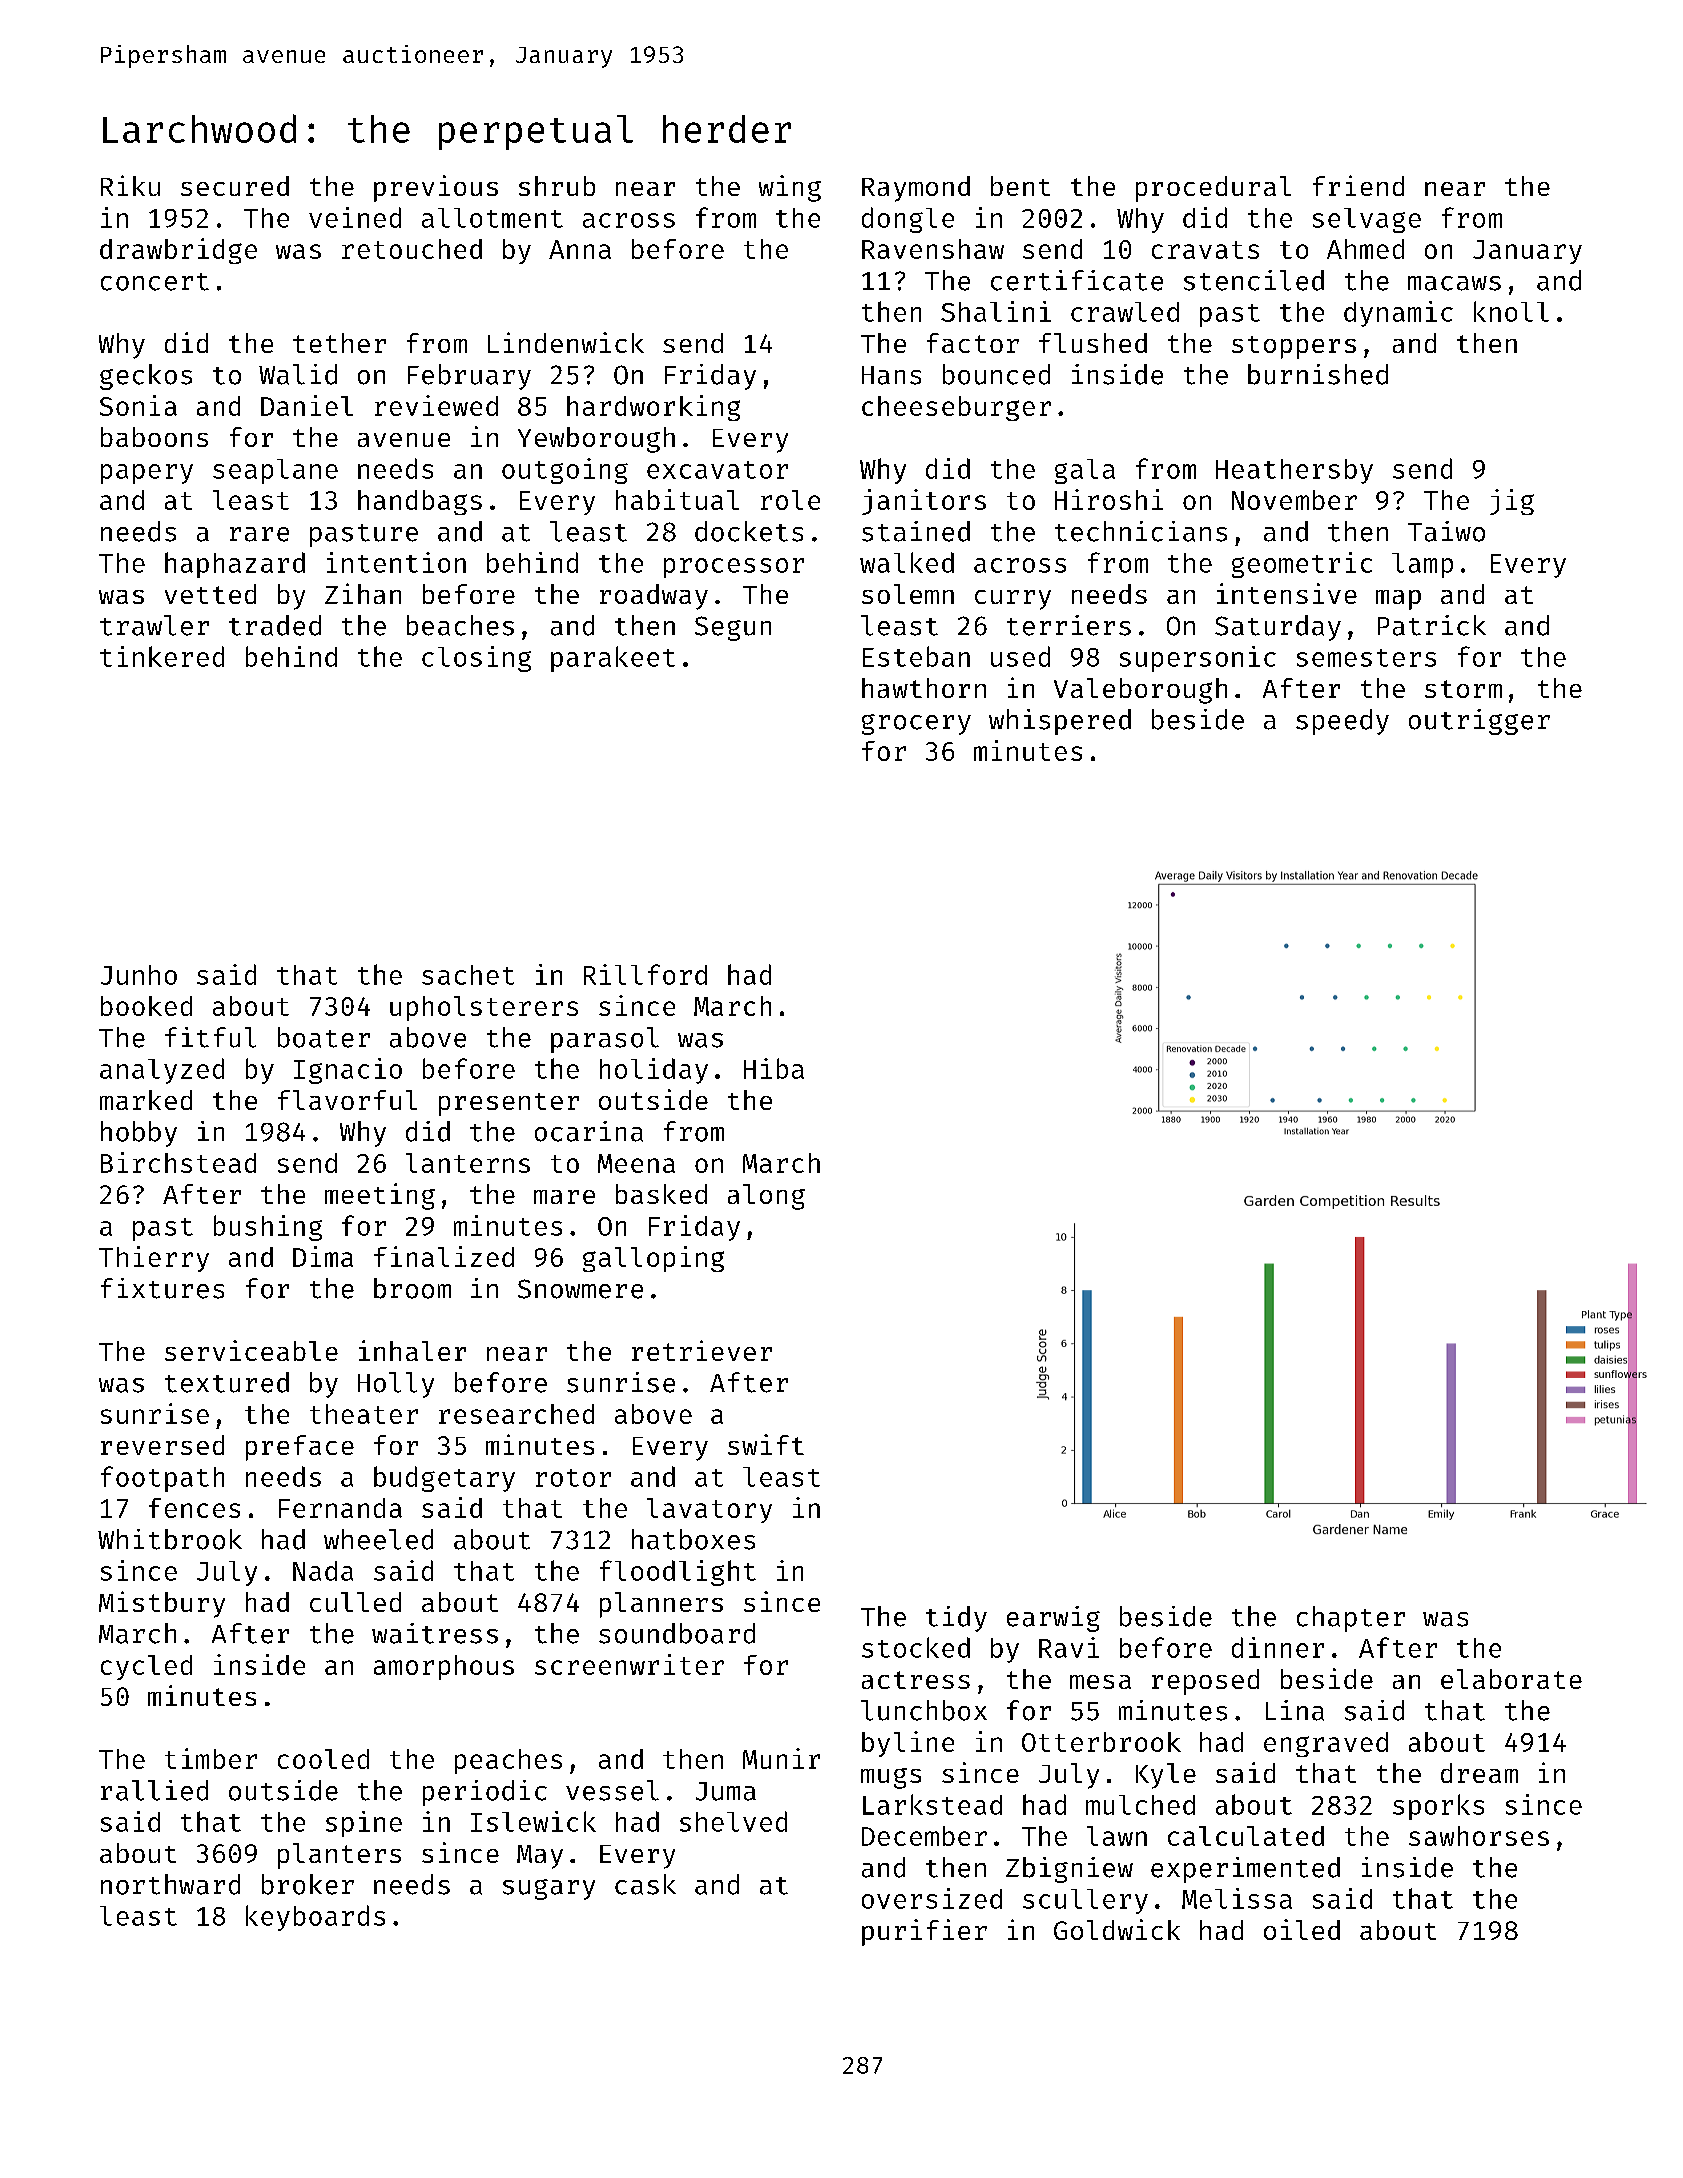 The width and height of the image is (1683, 2178). What do you see at coordinates (1512, 502) in the image?
I see `jig` at bounding box center [1512, 502].
